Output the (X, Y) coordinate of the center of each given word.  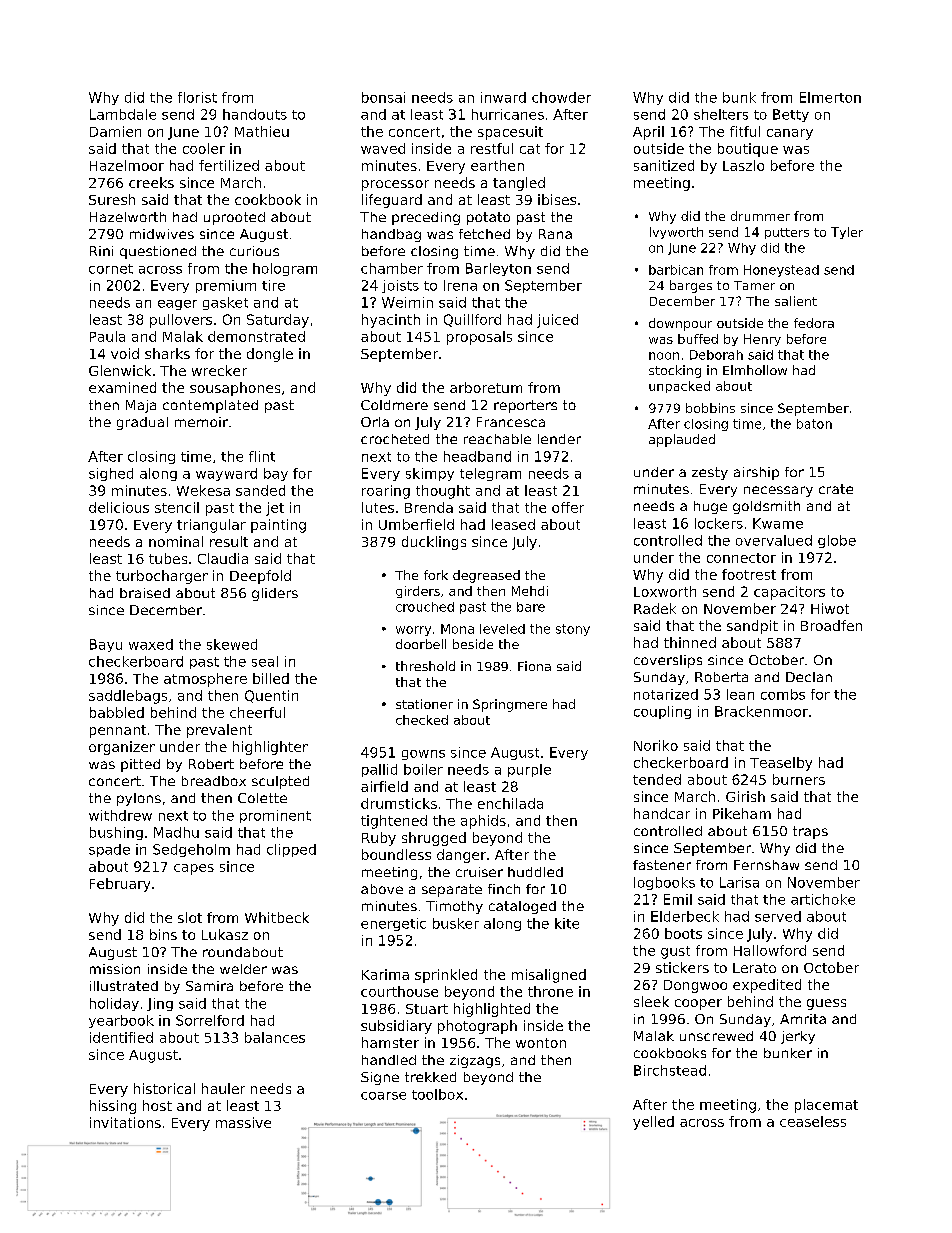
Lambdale (123, 114)
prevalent (219, 731)
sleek (651, 1001)
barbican (676, 270)
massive (243, 1122)
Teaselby (781, 764)
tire (273, 285)
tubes (168, 558)
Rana (555, 234)
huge (710, 507)
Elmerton (830, 97)
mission (115, 969)
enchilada (510, 803)
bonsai (383, 97)
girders (418, 592)
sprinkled (446, 976)
